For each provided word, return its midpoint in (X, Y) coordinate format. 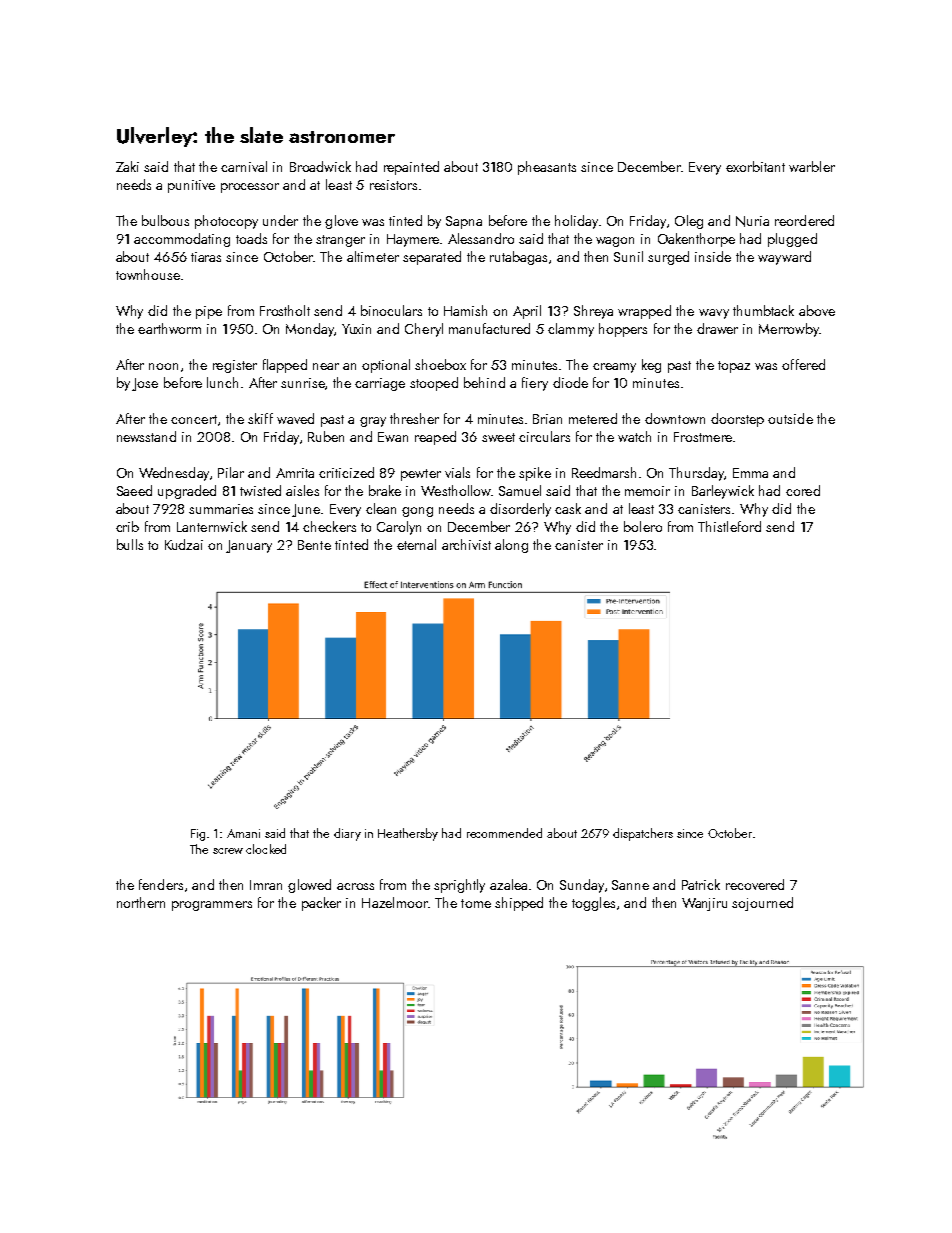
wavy (714, 314)
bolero (643, 526)
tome (476, 903)
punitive (191, 186)
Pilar (231, 472)
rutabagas (518, 258)
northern (141, 902)
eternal (416, 544)
